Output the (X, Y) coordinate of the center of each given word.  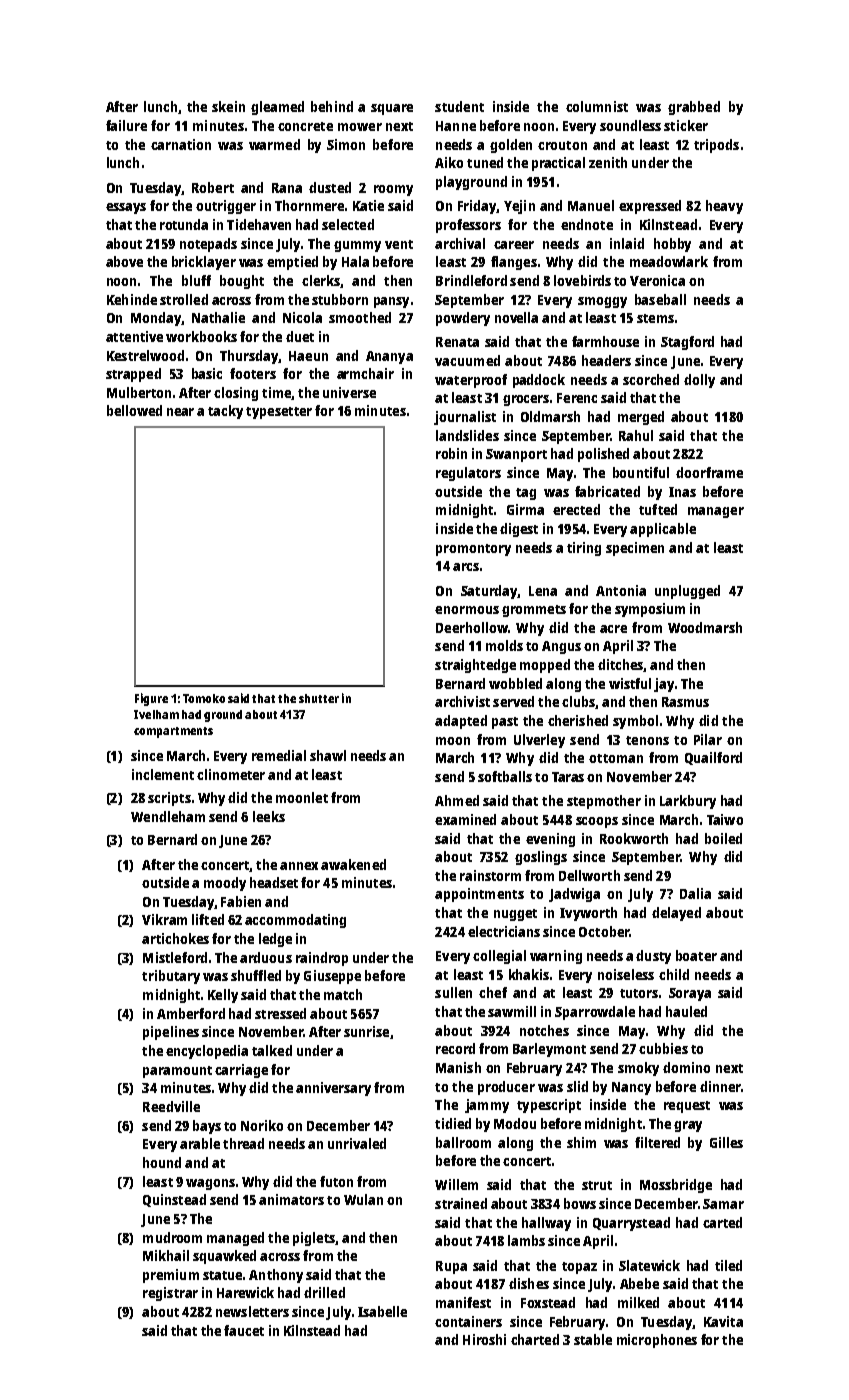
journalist (465, 418)
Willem (456, 1184)
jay (664, 685)
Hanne (456, 126)
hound (162, 1162)
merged (641, 418)
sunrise (366, 1031)
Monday (156, 319)
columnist (597, 106)
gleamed (277, 108)
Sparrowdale (595, 1013)
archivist (462, 701)
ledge (275, 940)
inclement (163, 774)
